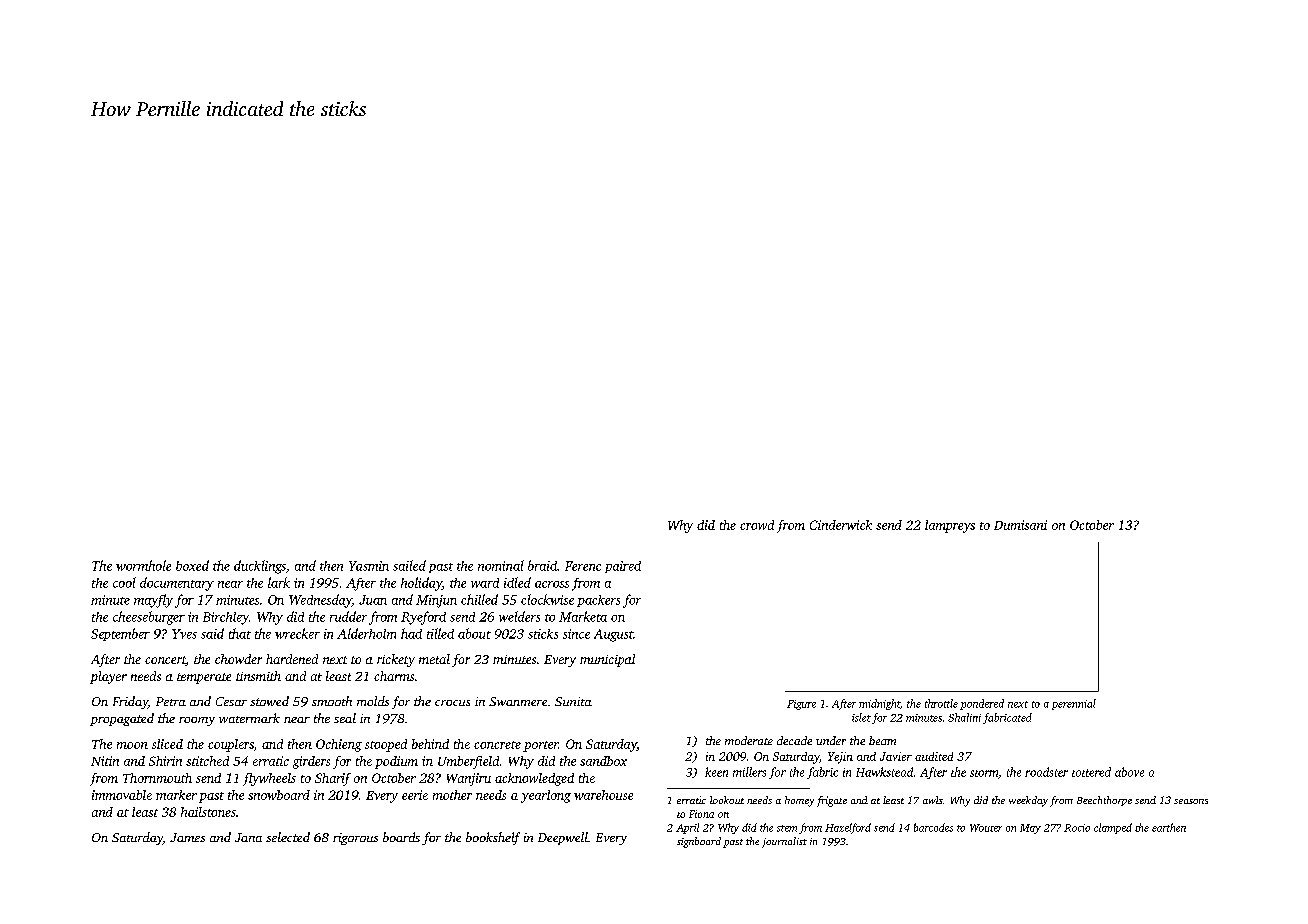 Image resolution: width=1308 pixels, height=924 pixels. What do you see at coordinates (749, 740) in the document?
I see `moderate` at bounding box center [749, 740].
